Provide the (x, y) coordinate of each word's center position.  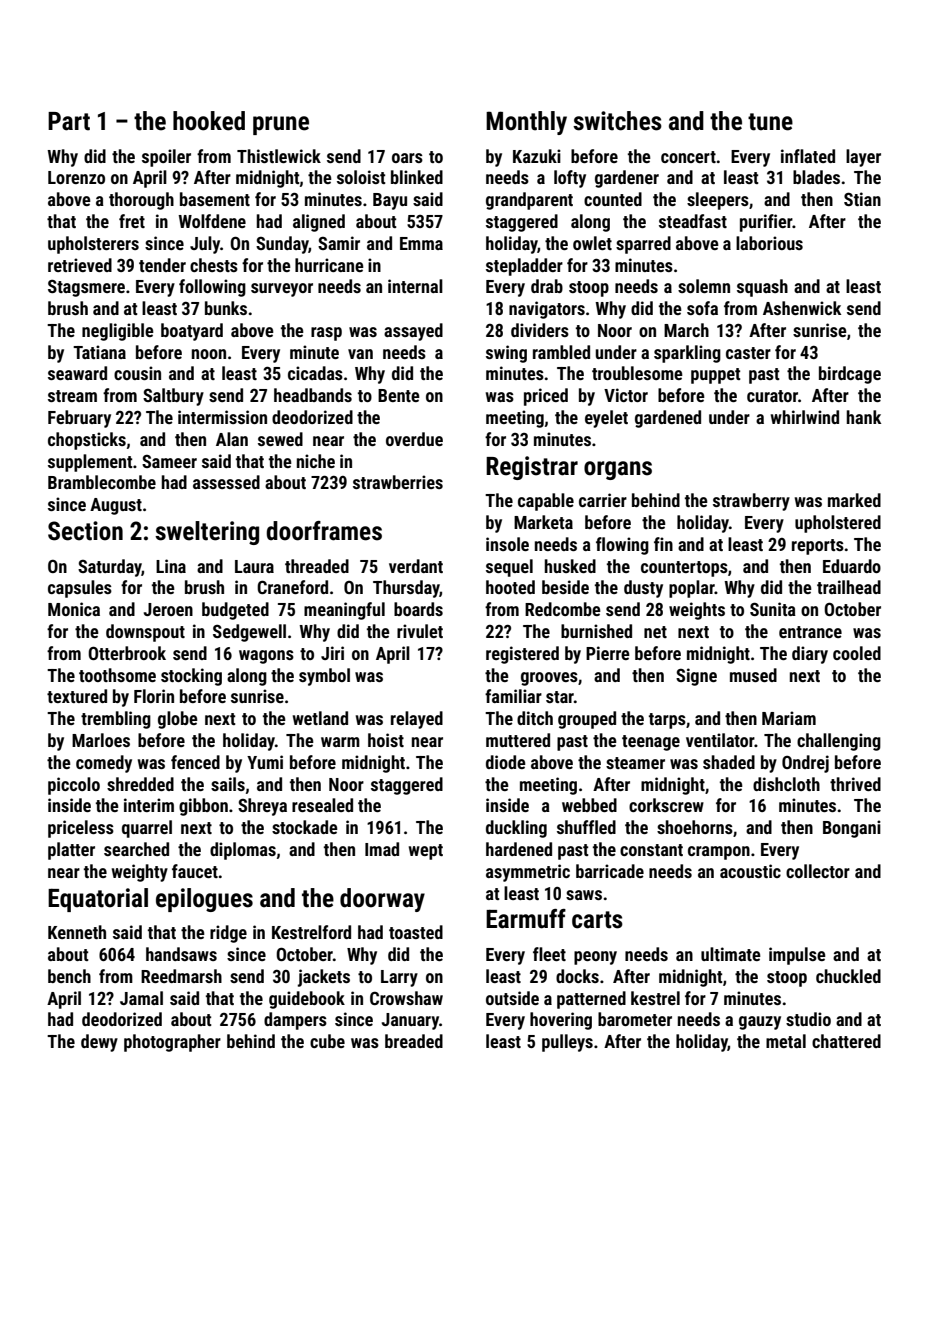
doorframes (324, 531)
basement (215, 199)
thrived (855, 784)
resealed (322, 805)
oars (407, 158)
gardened (668, 419)
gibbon (203, 807)
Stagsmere (86, 288)
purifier (766, 223)
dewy (99, 1043)
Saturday (110, 568)
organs (618, 470)
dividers (540, 330)
